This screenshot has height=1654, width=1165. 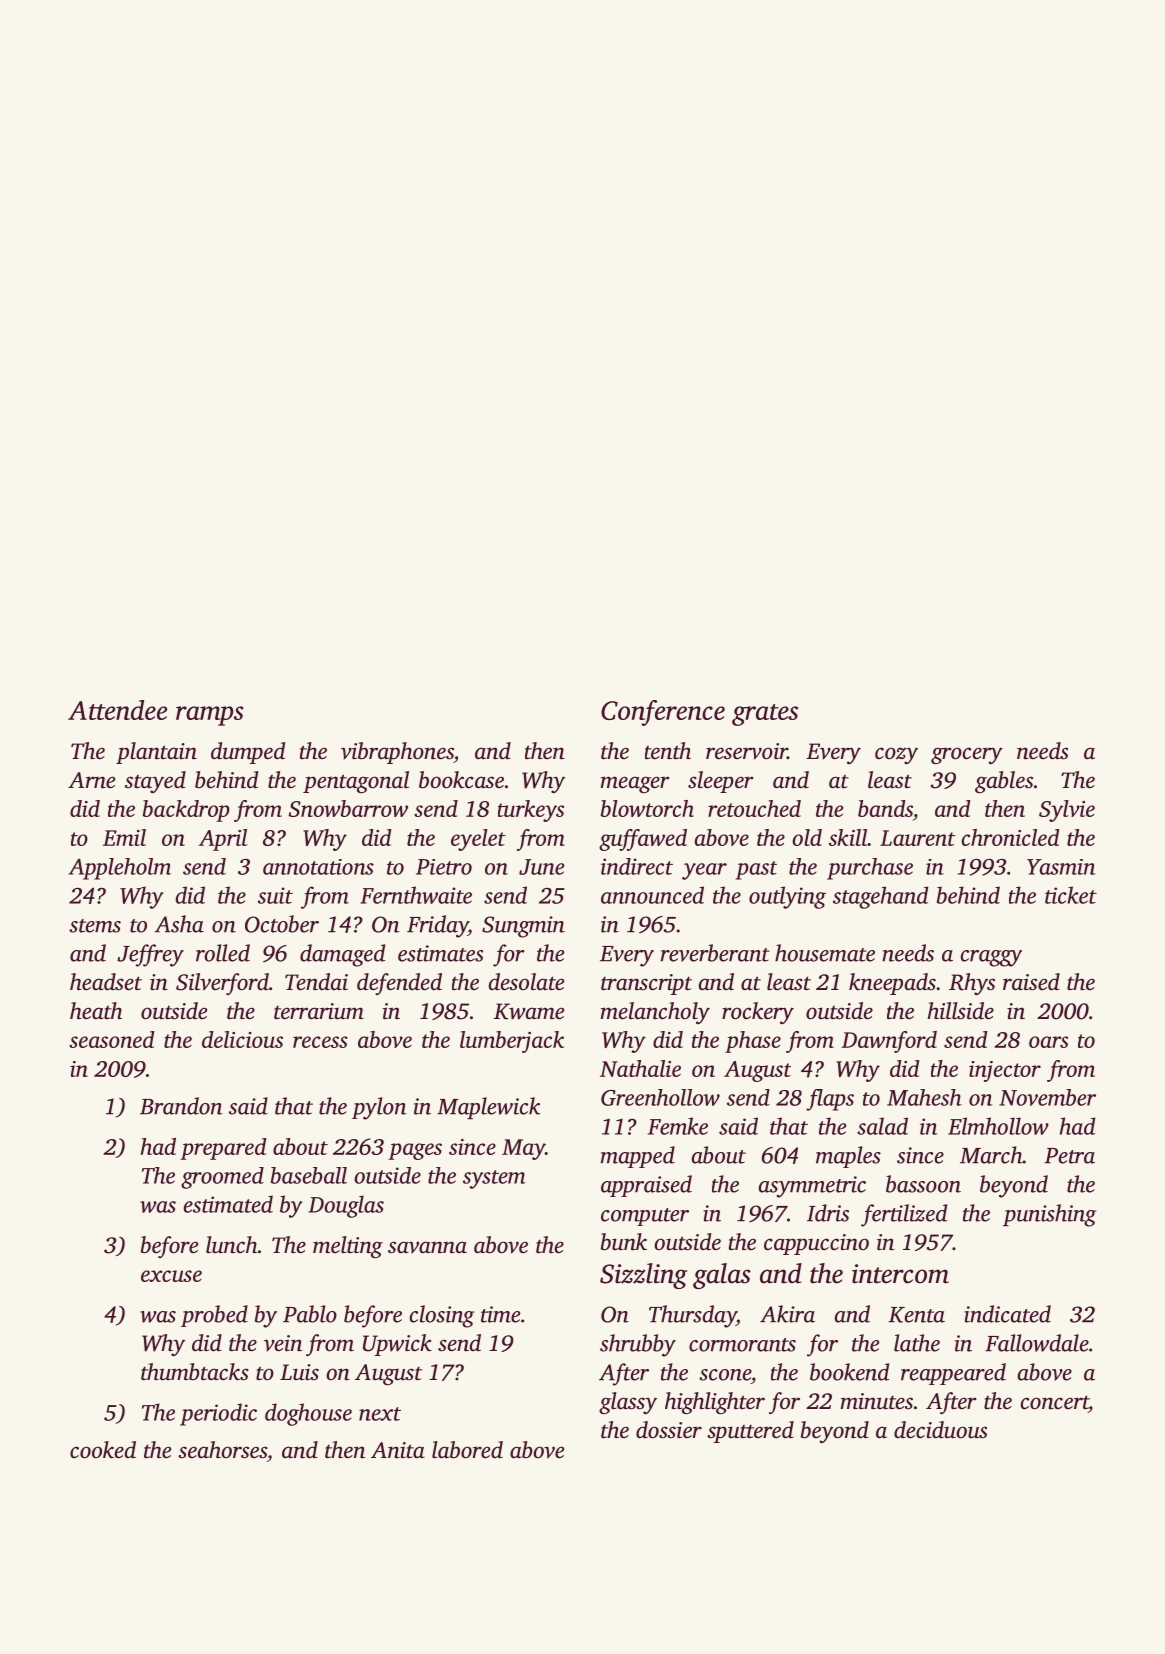 What do you see at coordinates (787, 897) in the screenshot?
I see `outlying` at bounding box center [787, 897].
